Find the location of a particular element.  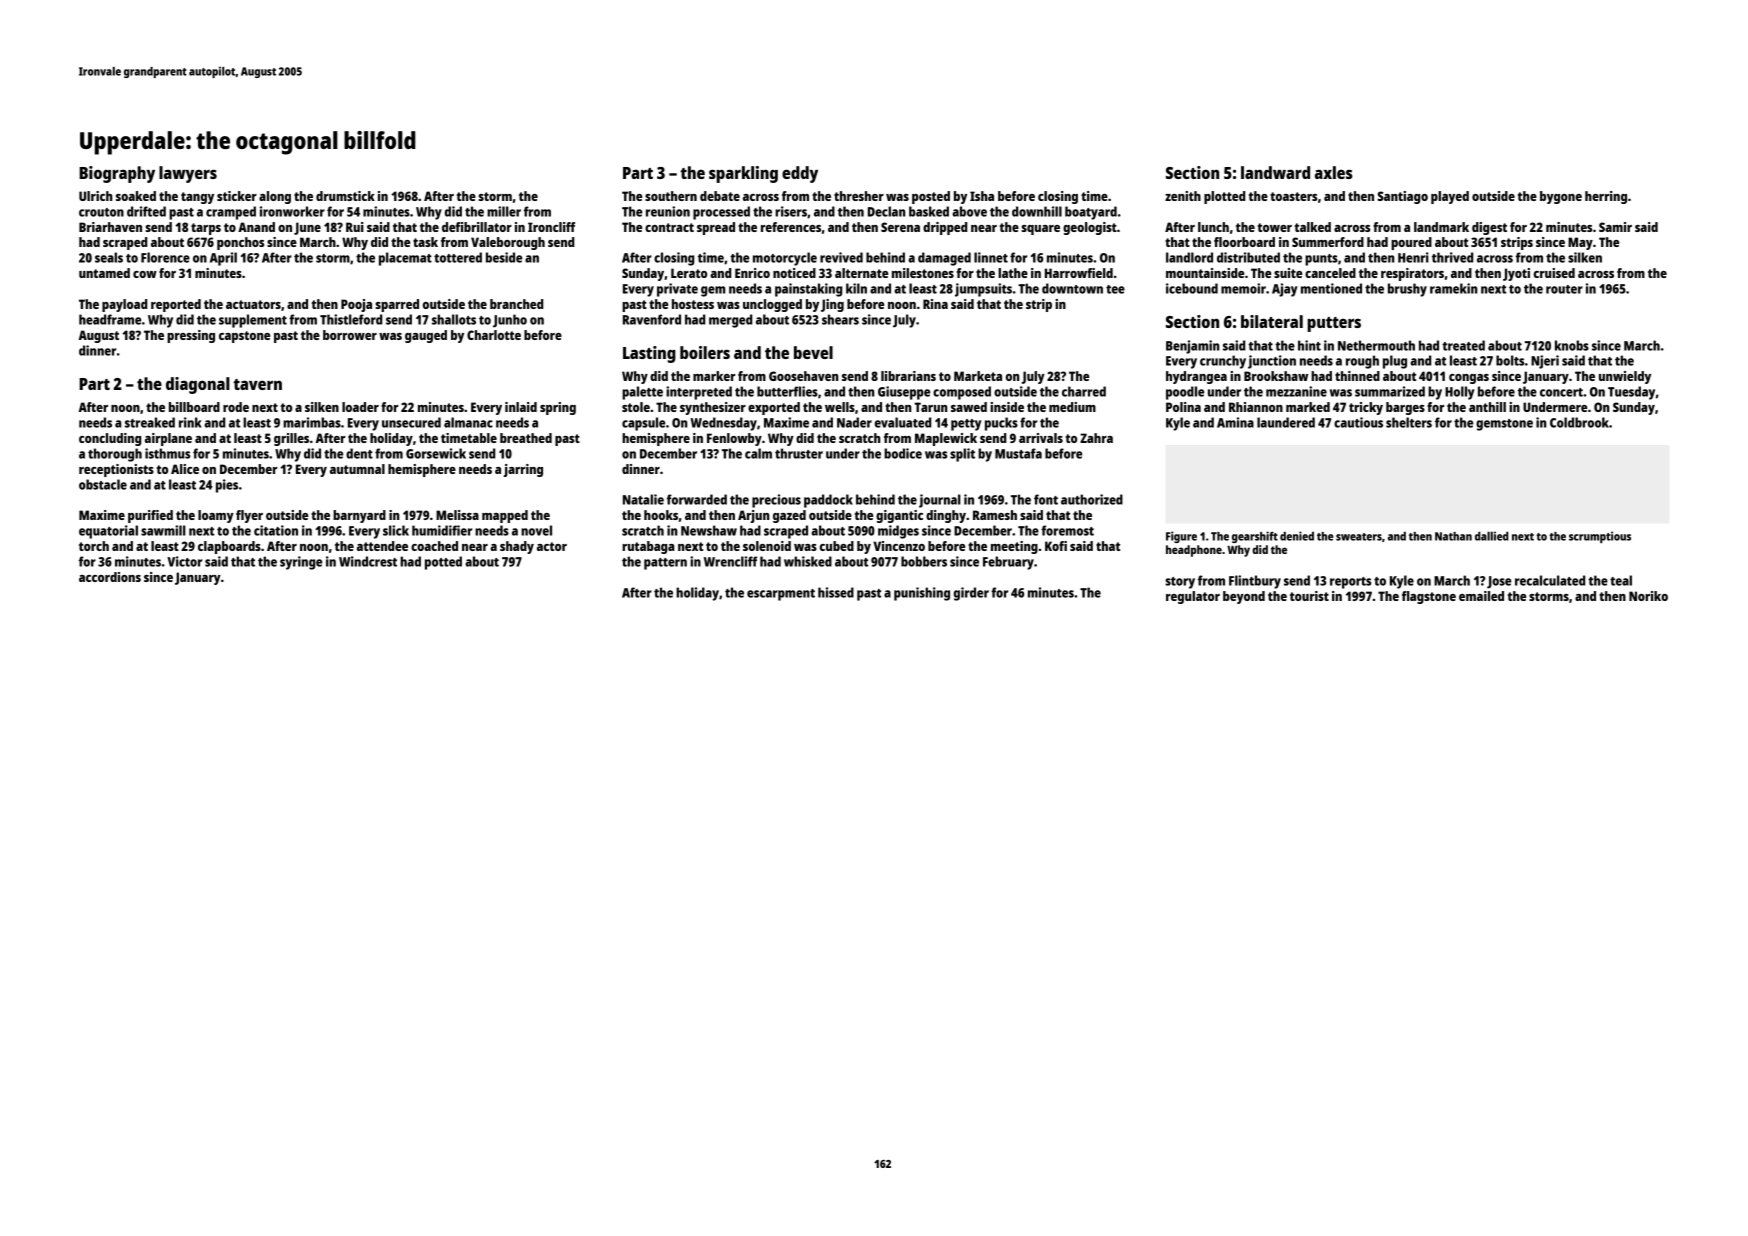

teal is located at coordinates (1621, 580).
